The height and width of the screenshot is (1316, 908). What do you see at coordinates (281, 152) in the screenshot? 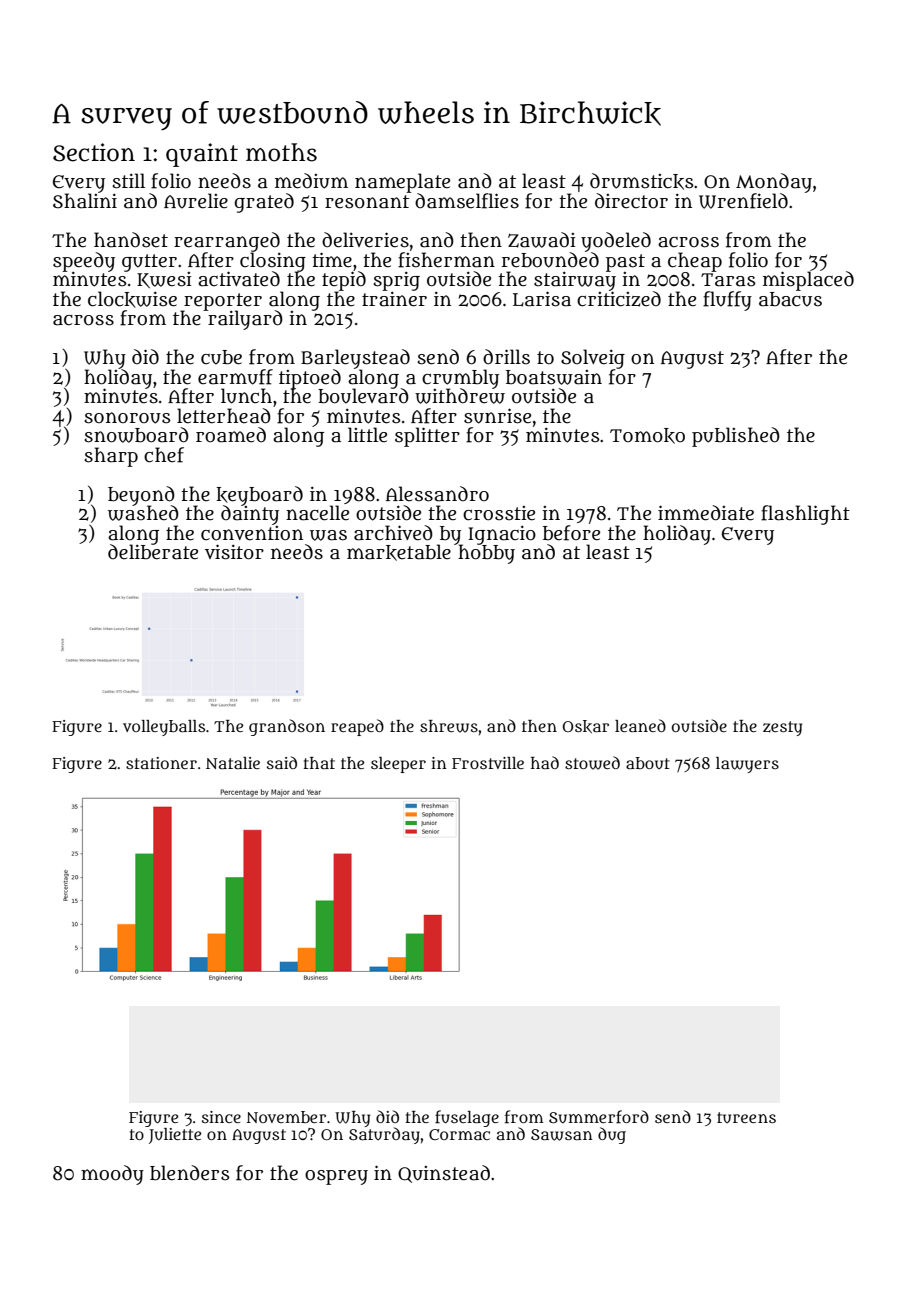
I see `moths` at bounding box center [281, 152].
